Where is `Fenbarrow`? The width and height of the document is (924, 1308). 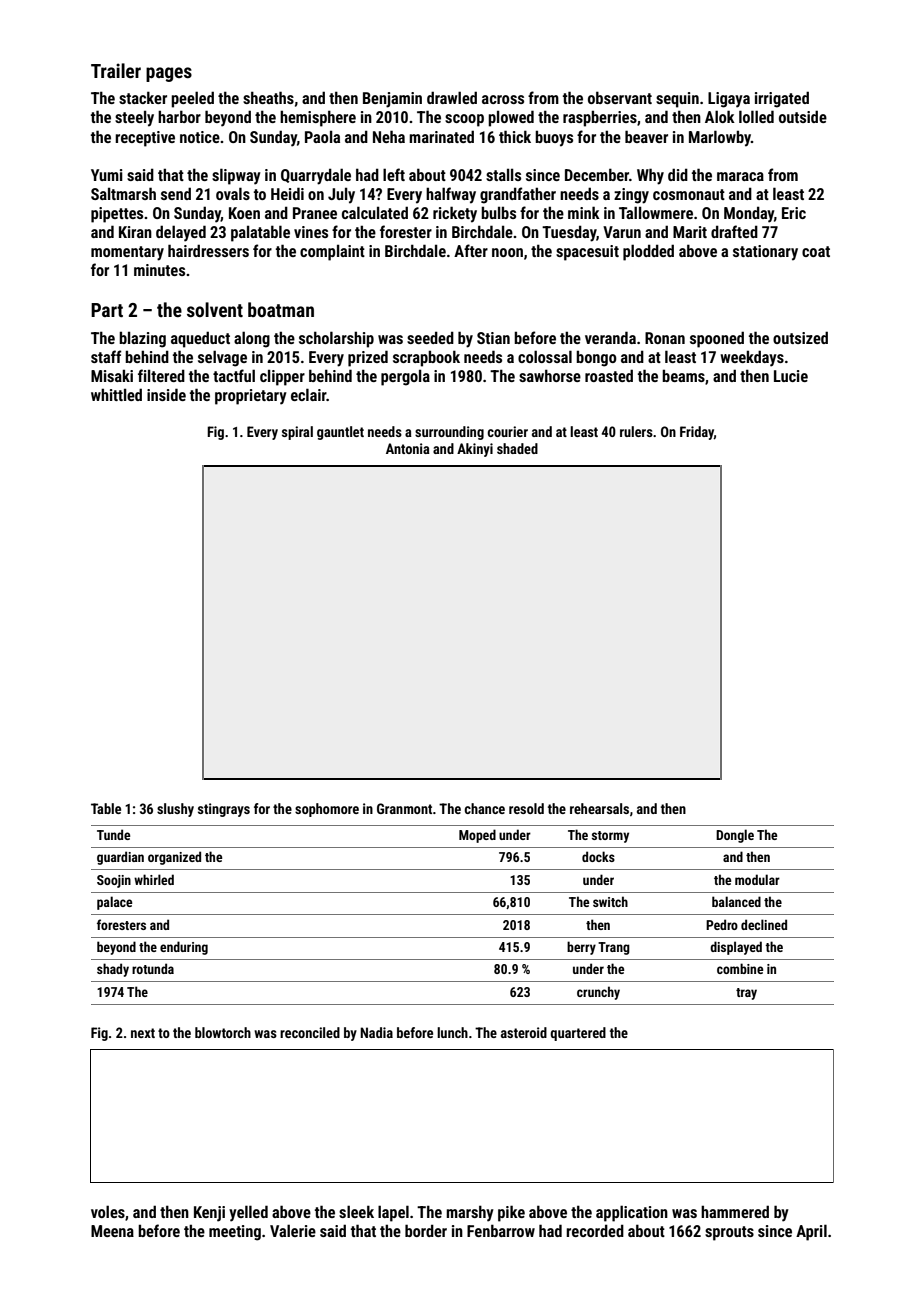 Fenbarrow is located at coordinates (501, 1230).
